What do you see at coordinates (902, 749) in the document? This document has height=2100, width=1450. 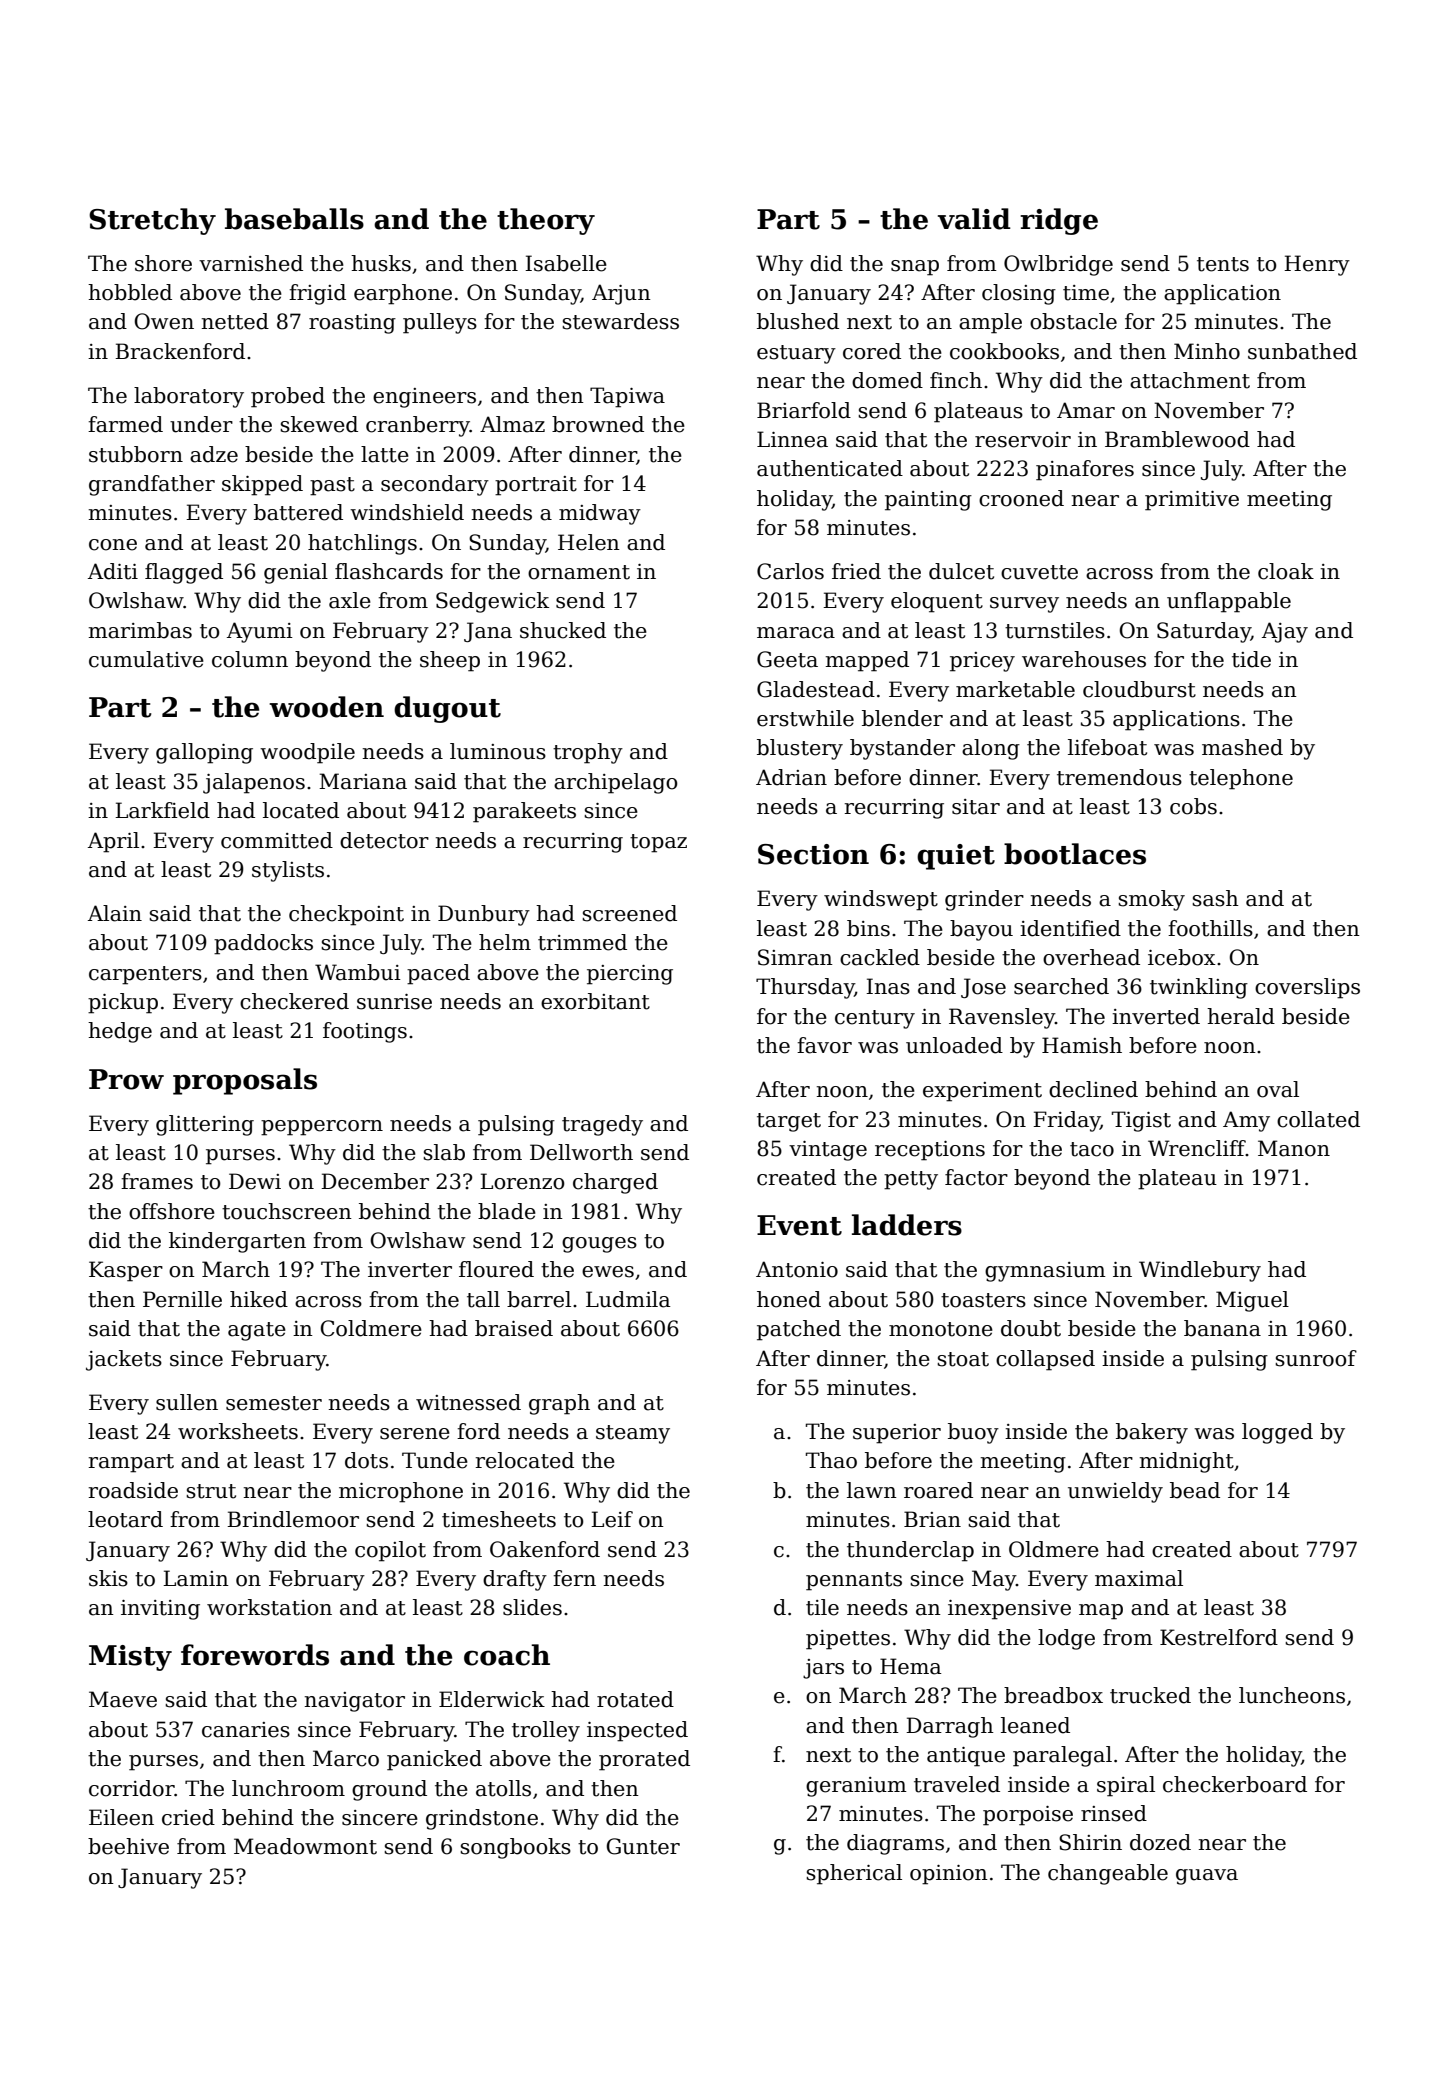 I see `bystander` at bounding box center [902, 749].
